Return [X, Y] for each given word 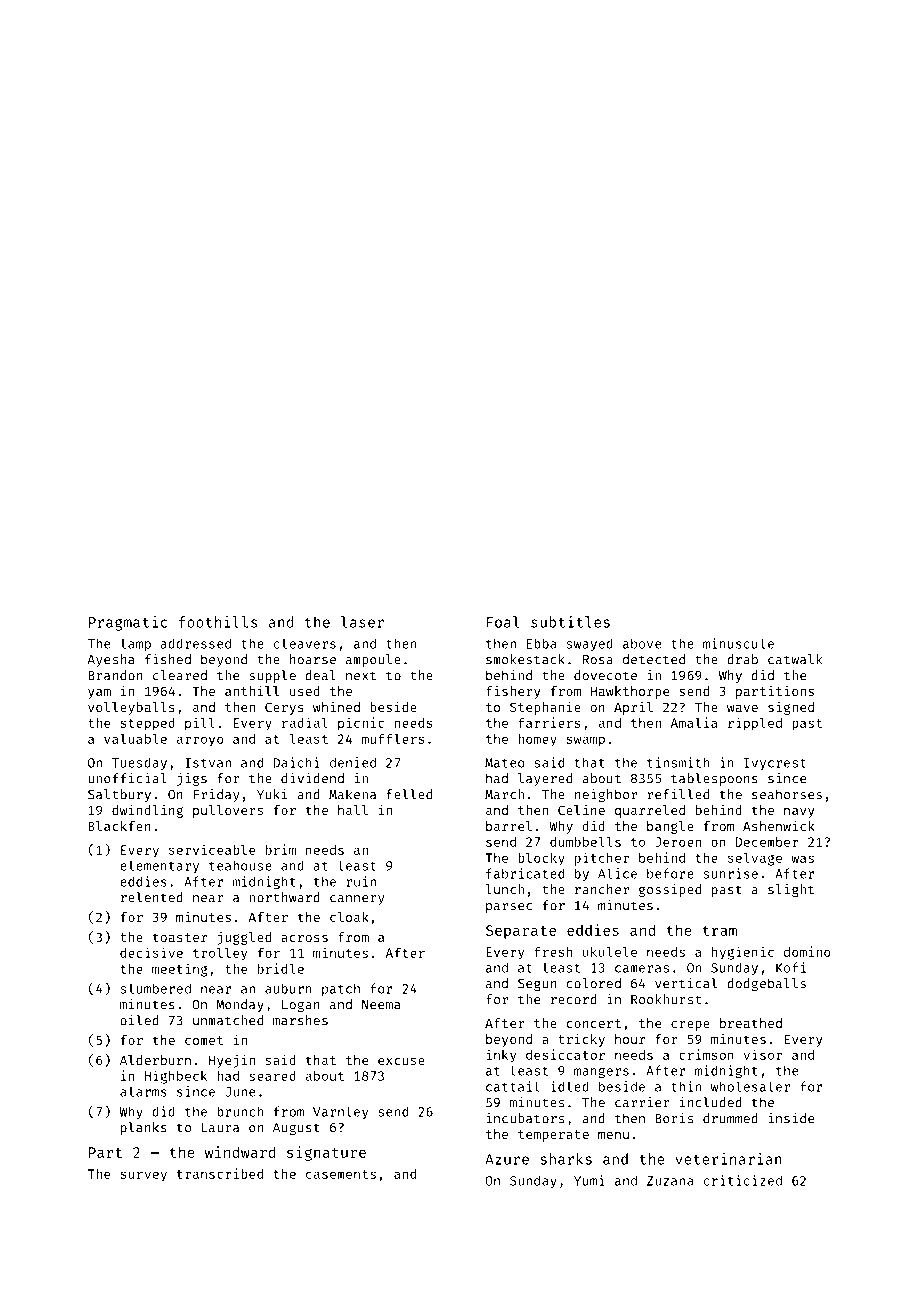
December [767, 842]
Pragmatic [128, 623]
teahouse [240, 865]
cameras [642, 969]
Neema [381, 1005]
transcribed [220, 1173]
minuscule [738, 643]
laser [362, 622]
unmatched [228, 1020]
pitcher [602, 859]
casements [341, 1174]
